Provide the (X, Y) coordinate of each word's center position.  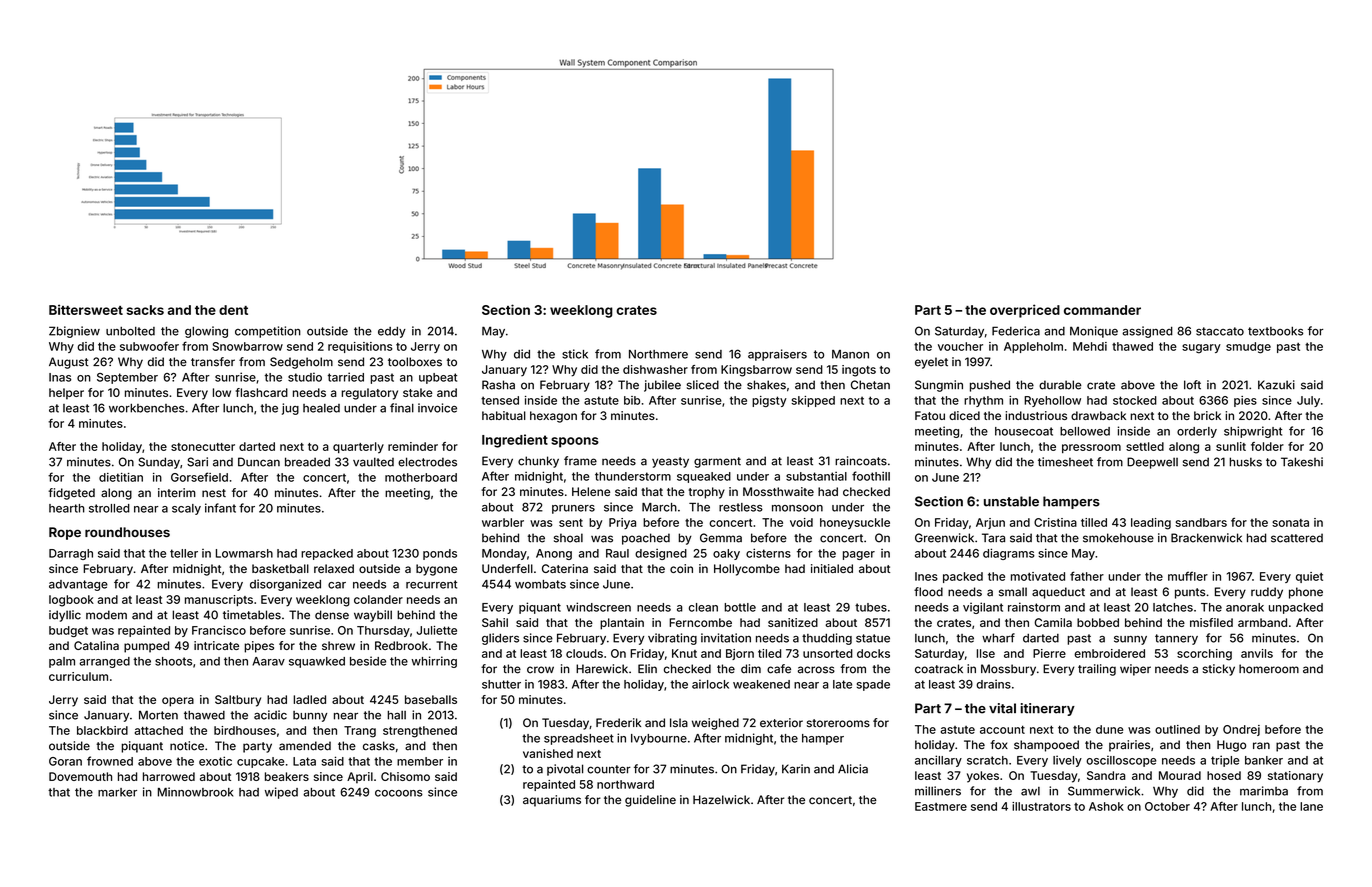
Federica (1016, 331)
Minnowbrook (195, 792)
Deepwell (1152, 463)
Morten (158, 715)
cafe (779, 669)
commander (1102, 310)
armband (1262, 622)
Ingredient (515, 441)
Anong (554, 554)
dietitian (121, 477)
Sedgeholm (301, 363)
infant (220, 508)
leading (1151, 524)
